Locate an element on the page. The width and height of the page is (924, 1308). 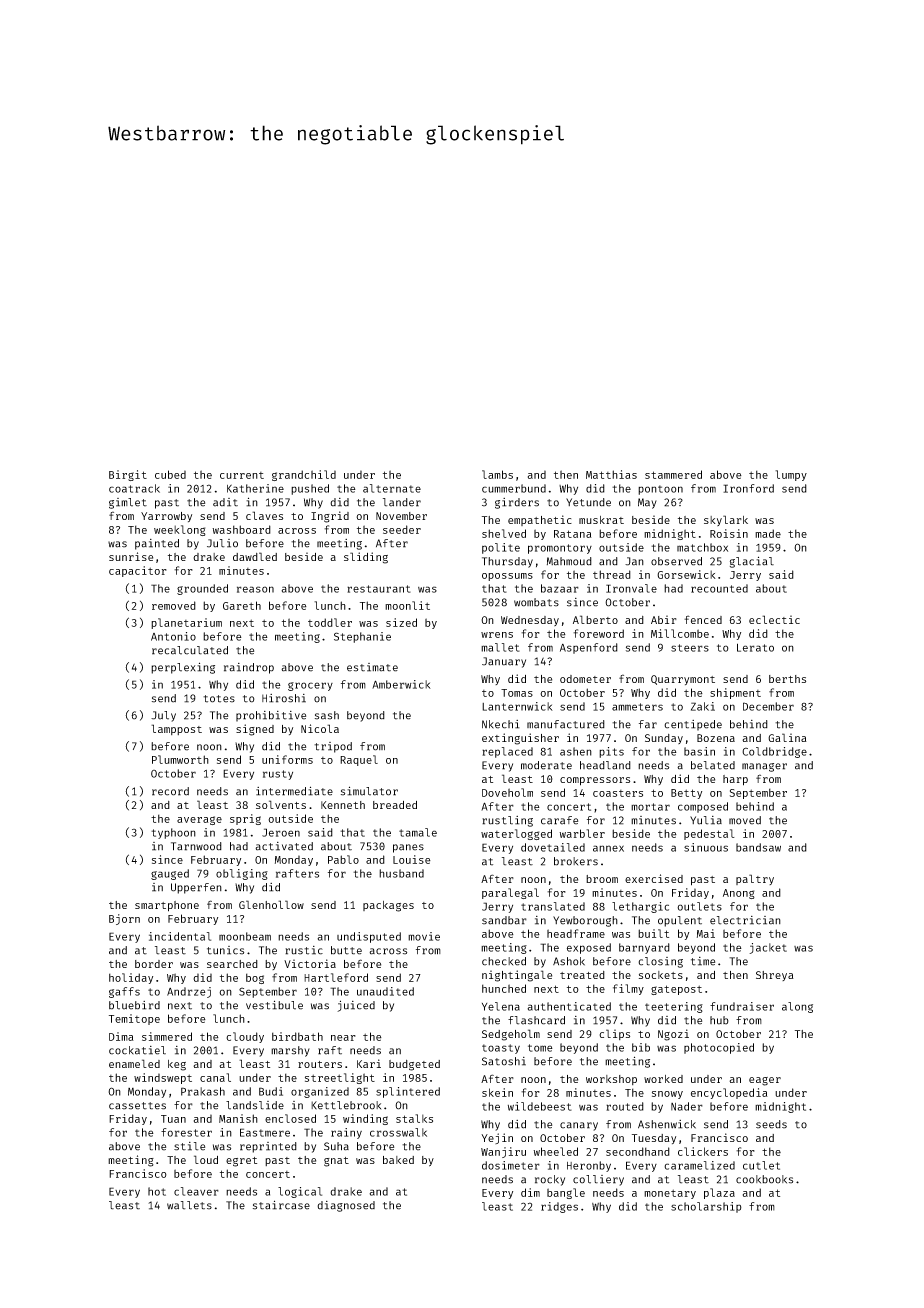
Plumworth is located at coordinates (180, 759).
